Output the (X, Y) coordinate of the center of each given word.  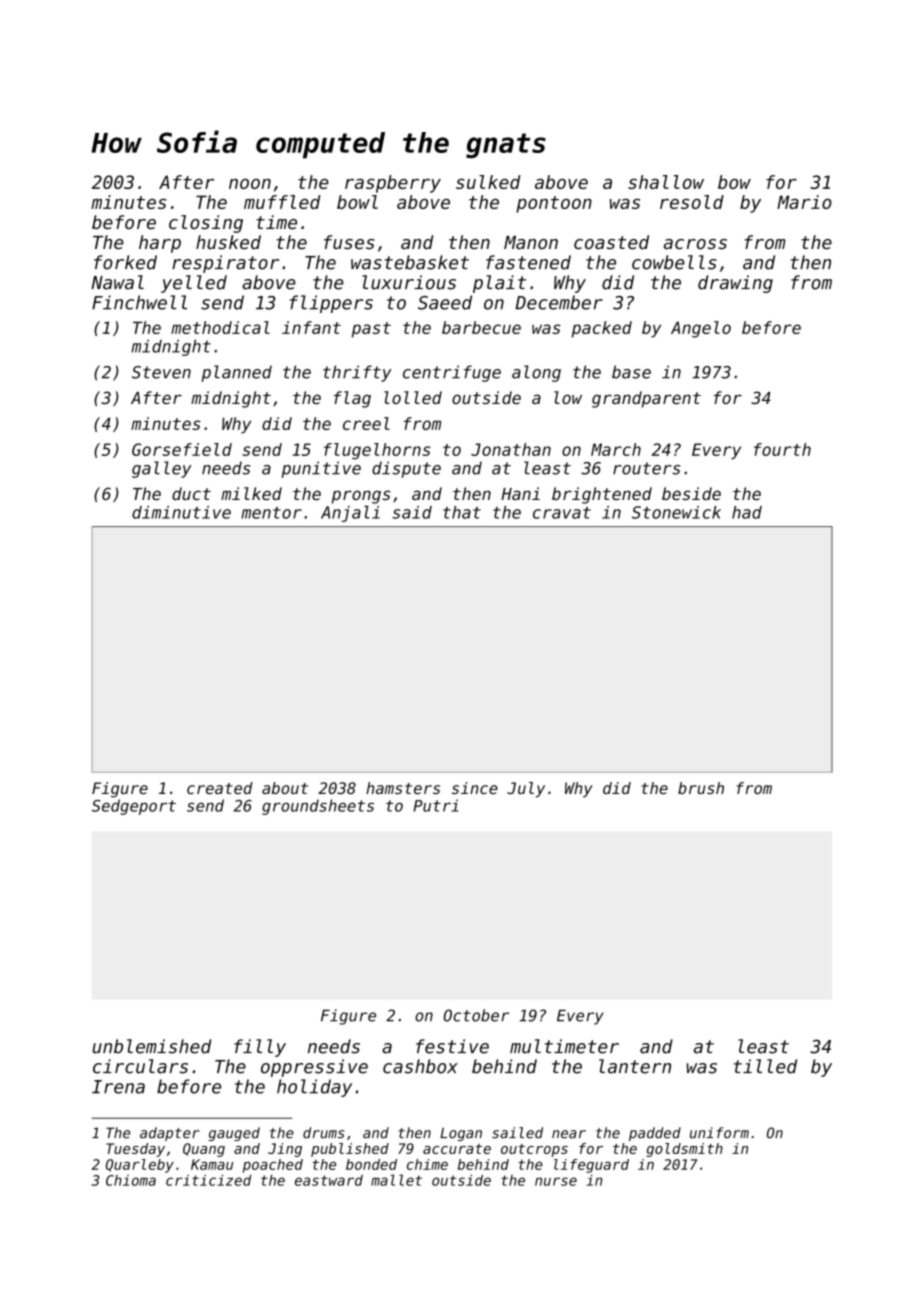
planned (237, 373)
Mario (804, 202)
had (747, 512)
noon (250, 184)
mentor (271, 513)
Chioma (131, 1180)
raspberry (393, 184)
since (475, 788)
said (412, 512)
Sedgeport (134, 807)
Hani (520, 493)
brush (701, 788)
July (526, 790)
